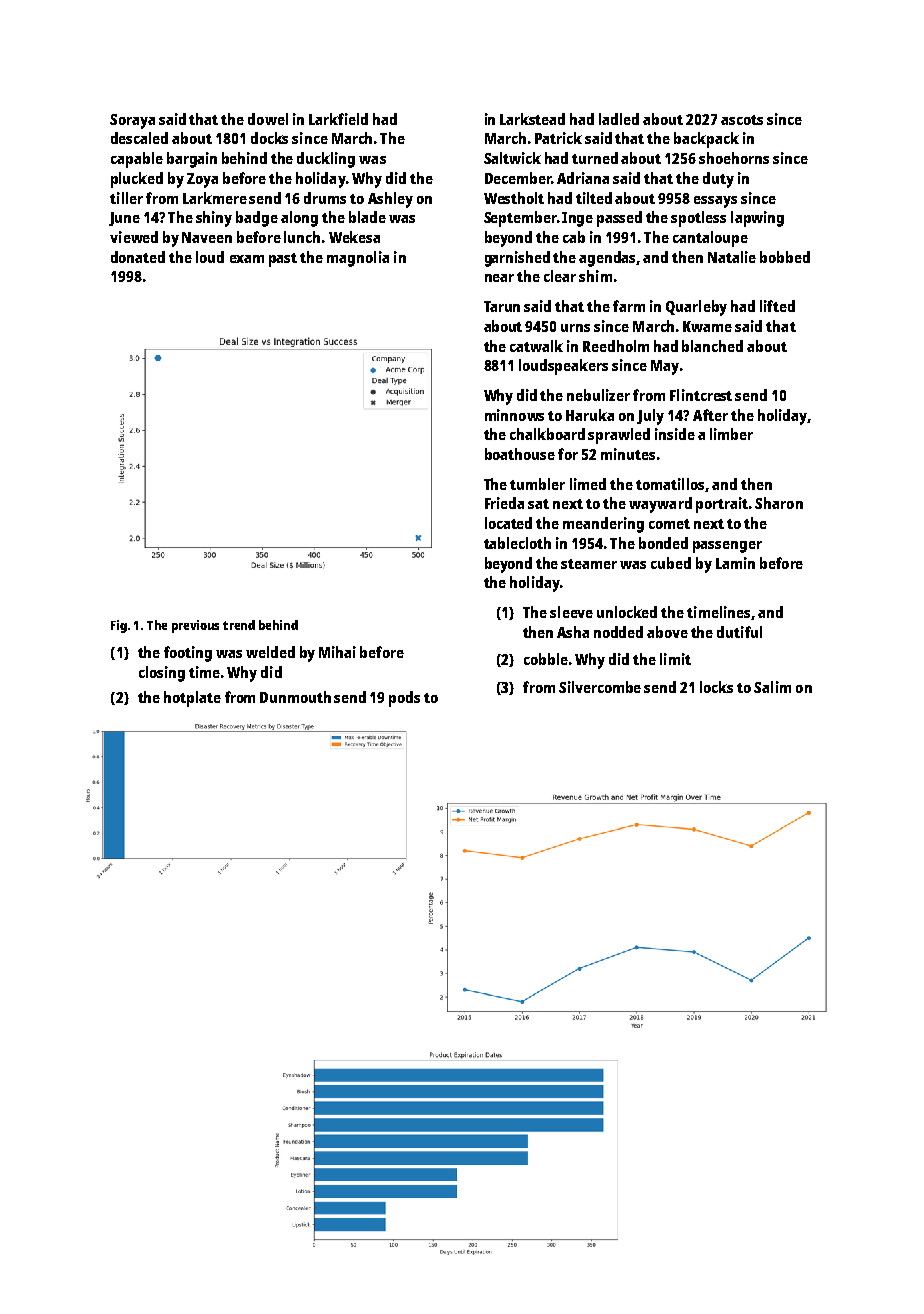  I want to click on duckling, so click(326, 160).
